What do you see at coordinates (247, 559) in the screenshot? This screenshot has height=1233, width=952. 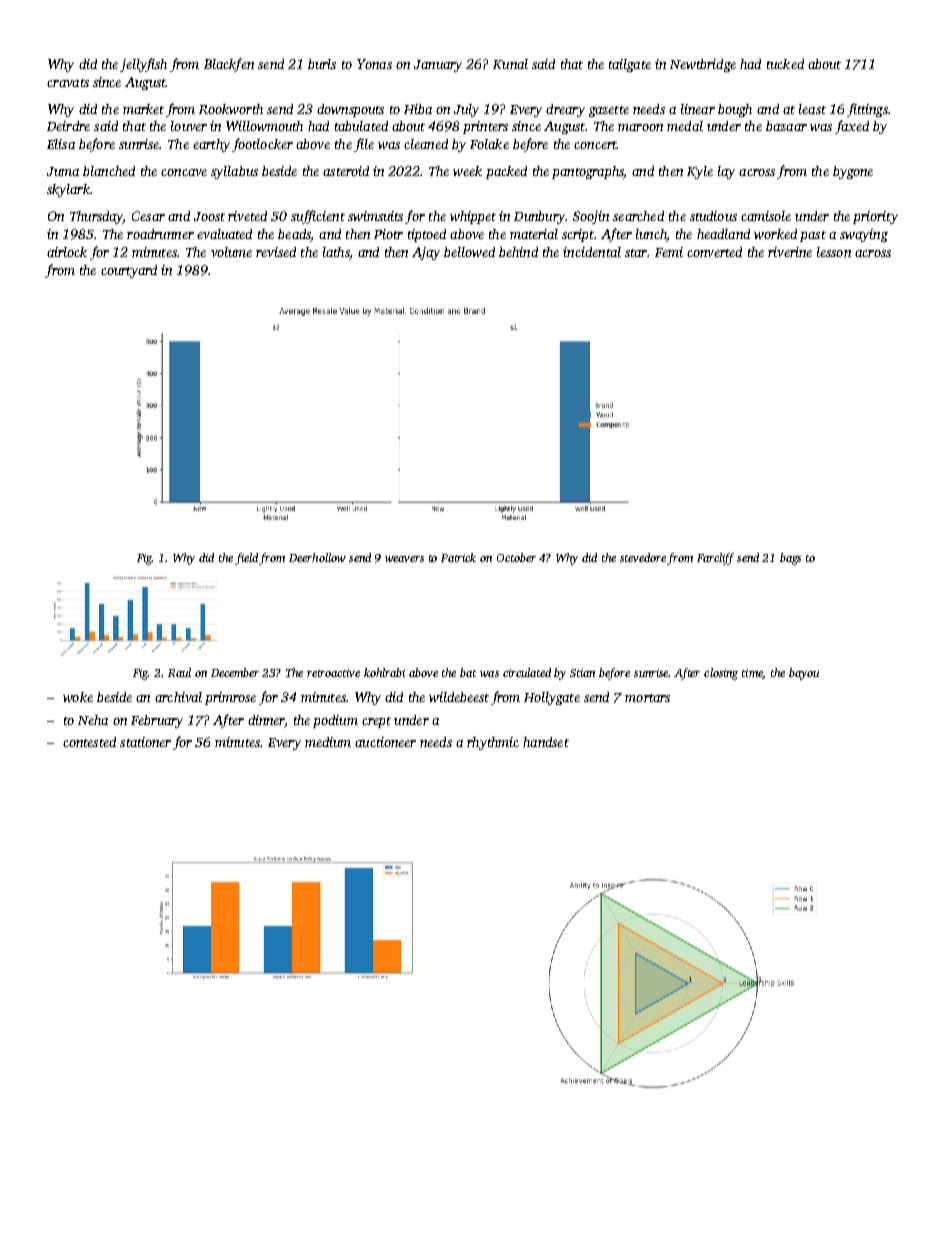 I see `field` at bounding box center [247, 559].
